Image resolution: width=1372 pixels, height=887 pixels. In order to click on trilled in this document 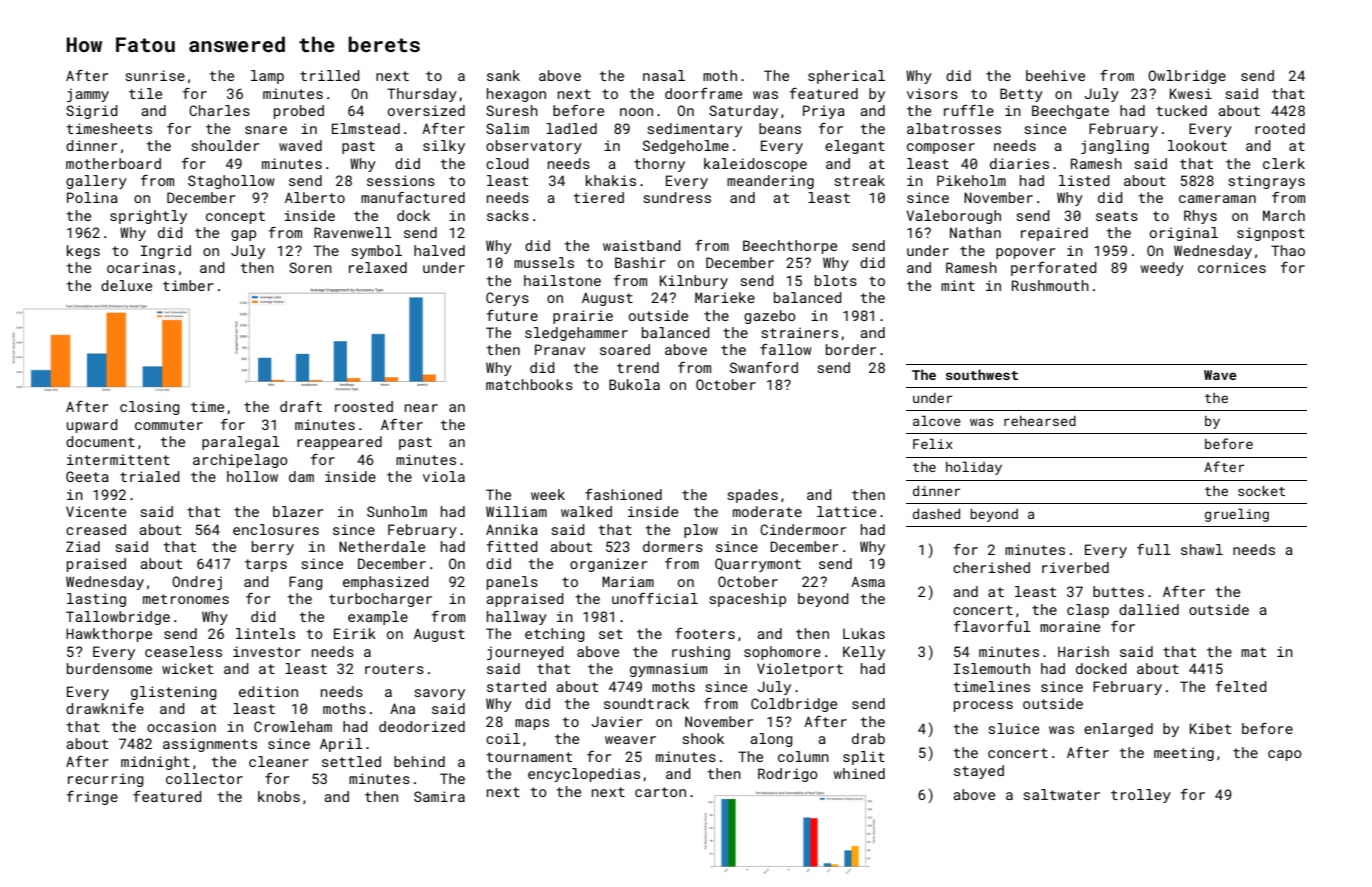, I will do `click(330, 75)`.
